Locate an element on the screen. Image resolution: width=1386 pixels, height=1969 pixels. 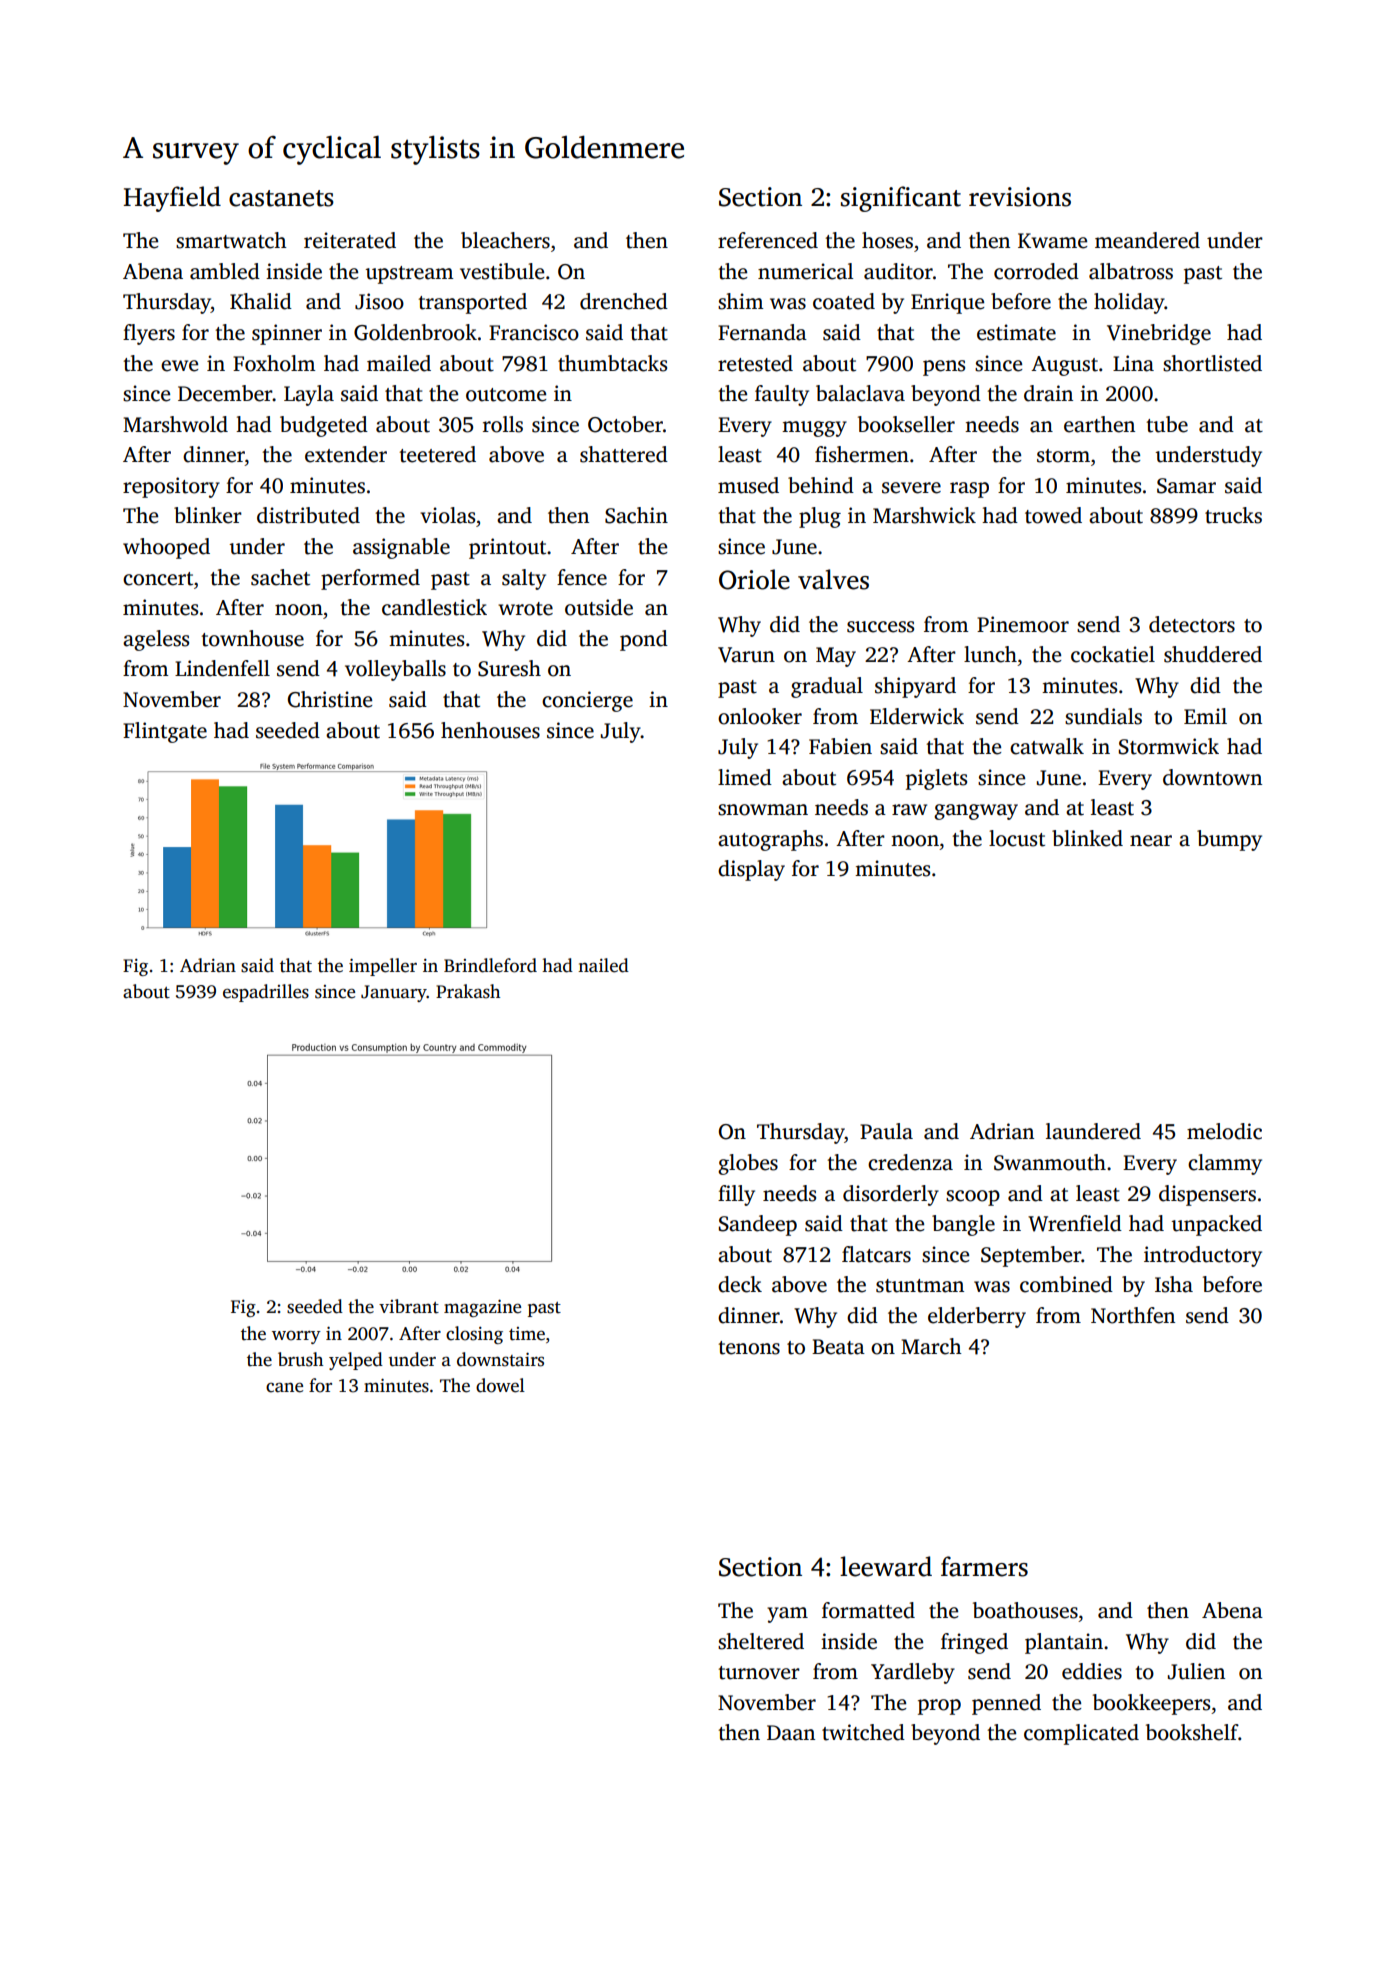
Hayfield is located at coordinates (172, 199).
